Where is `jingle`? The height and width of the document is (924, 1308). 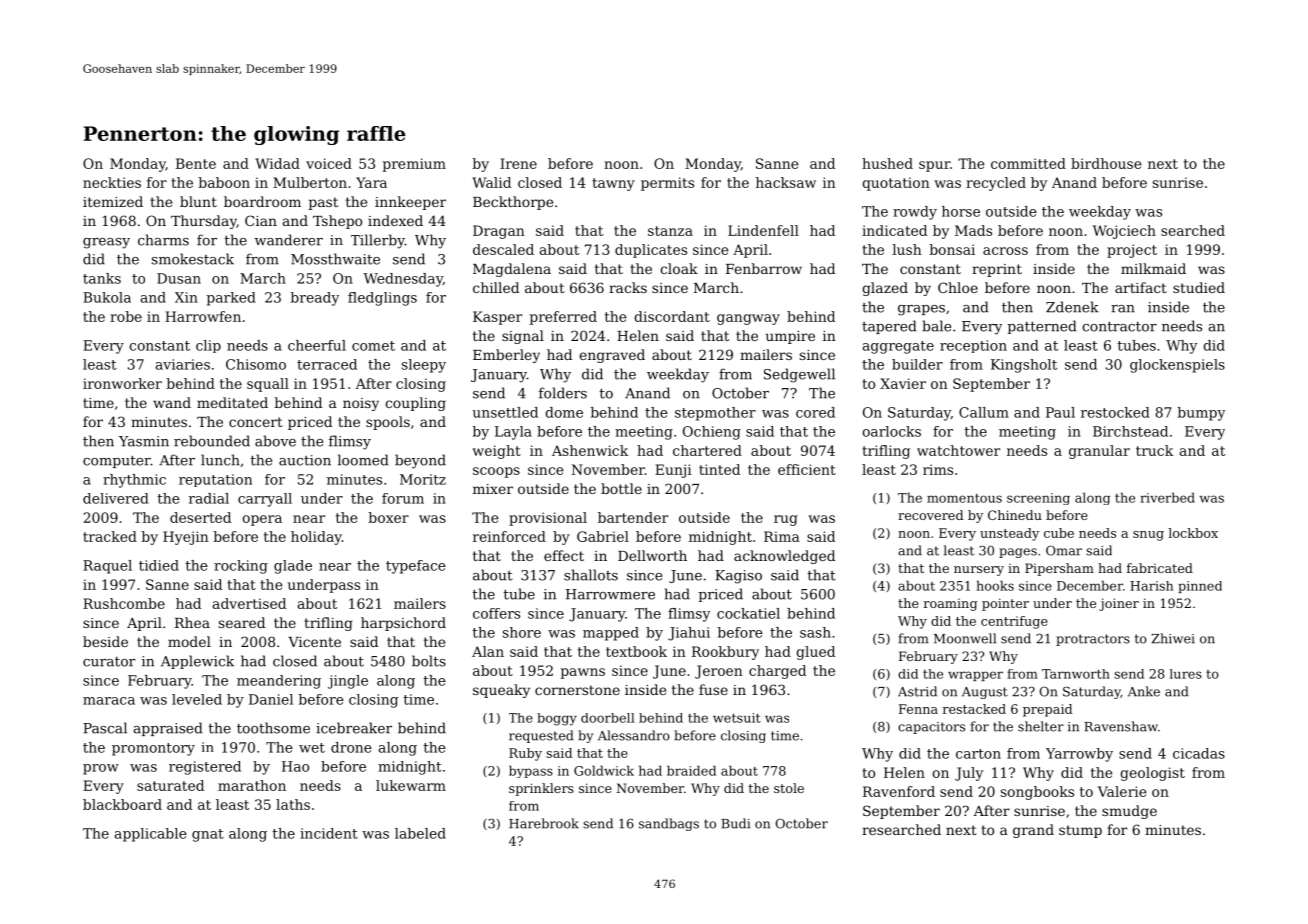 jingle is located at coordinates (348, 682).
